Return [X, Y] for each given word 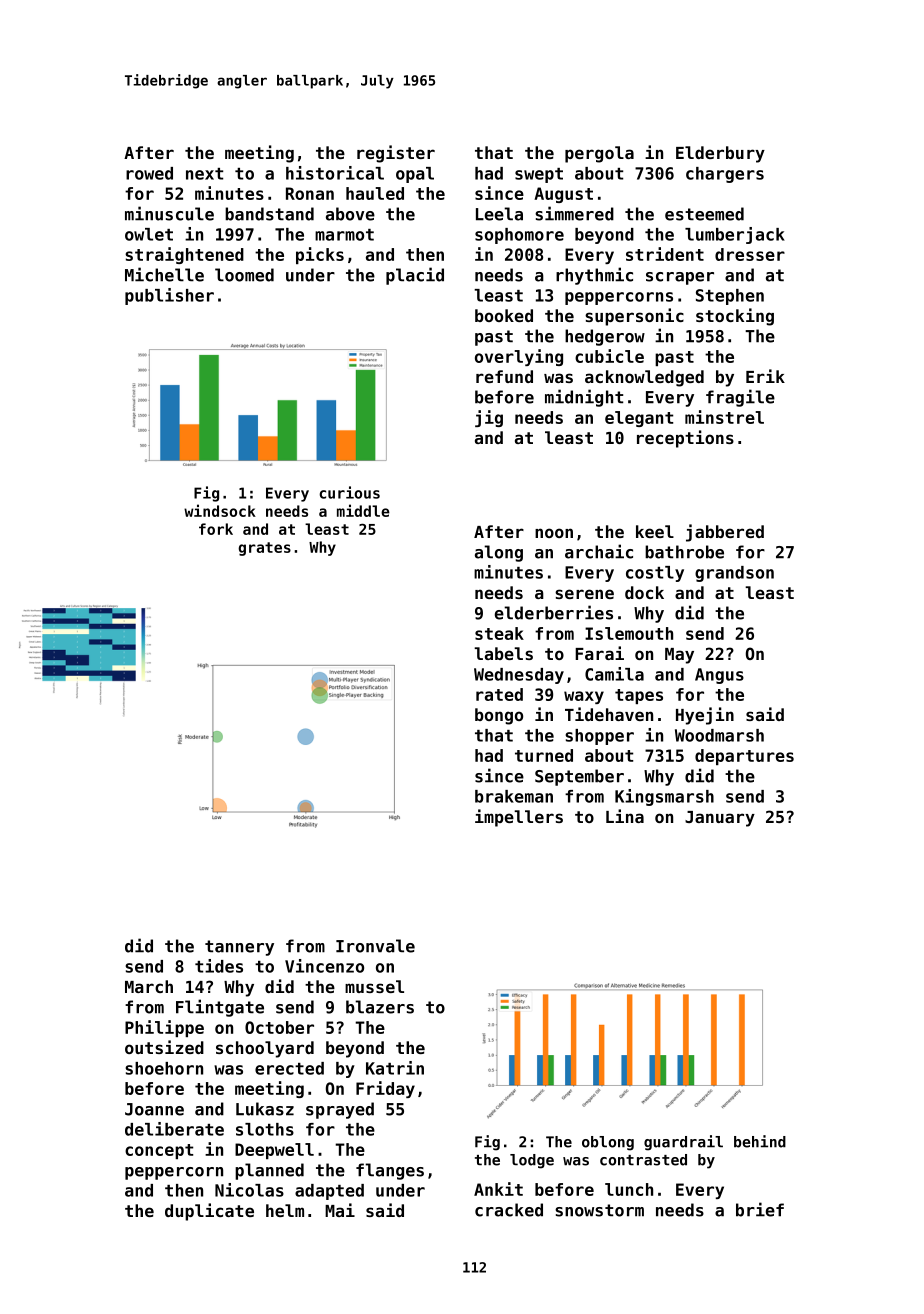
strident [665, 254]
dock [644, 592]
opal [415, 175]
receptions [685, 439]
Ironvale [375, 946]
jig [489, 418]
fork [216, 529]
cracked [509, 1210]
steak [499, 633]
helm [285, 1210]
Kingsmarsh [664, 797]
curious [349, 492]
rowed [149, 173]
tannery [239, 948]
